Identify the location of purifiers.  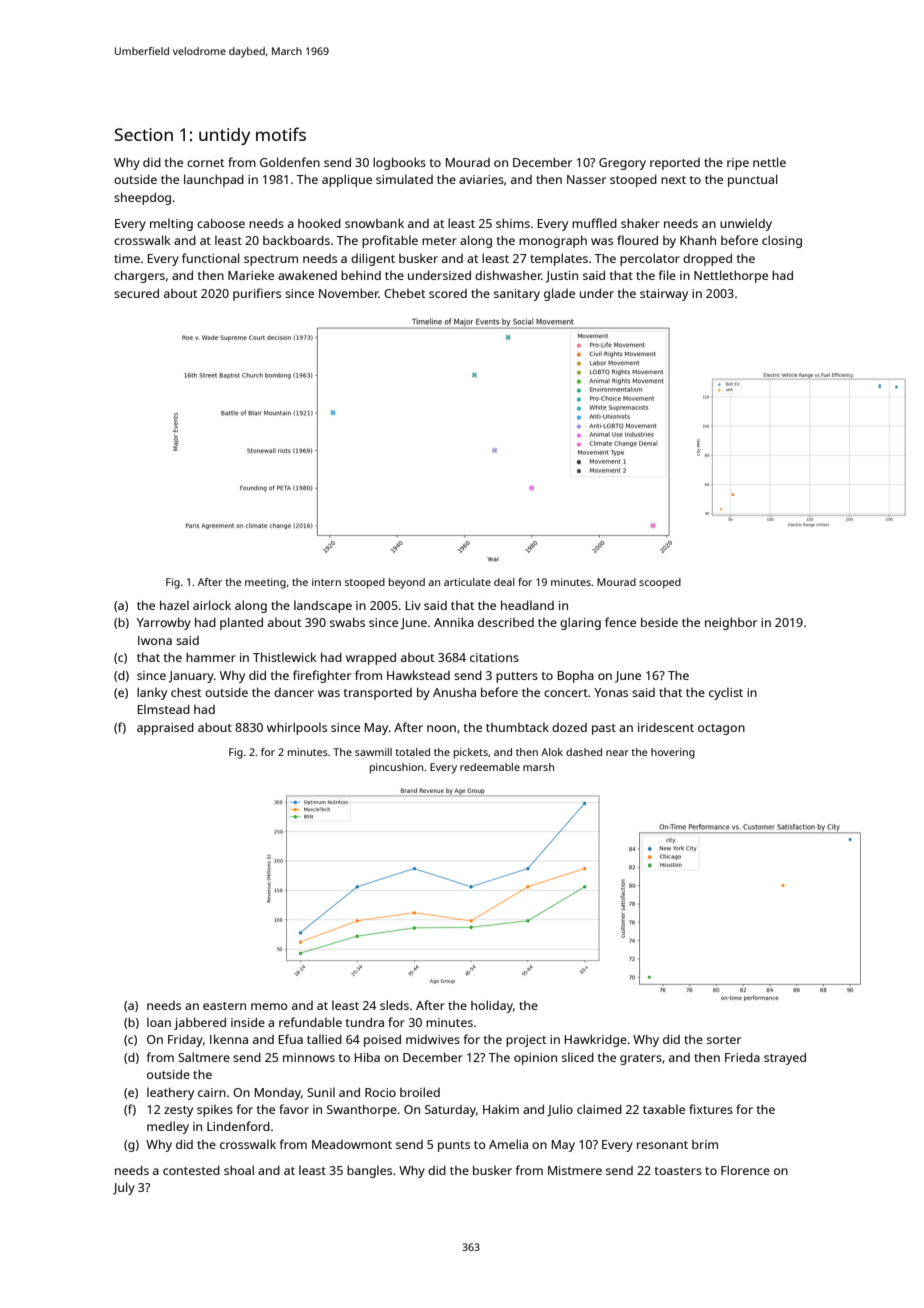
(257, 294).
